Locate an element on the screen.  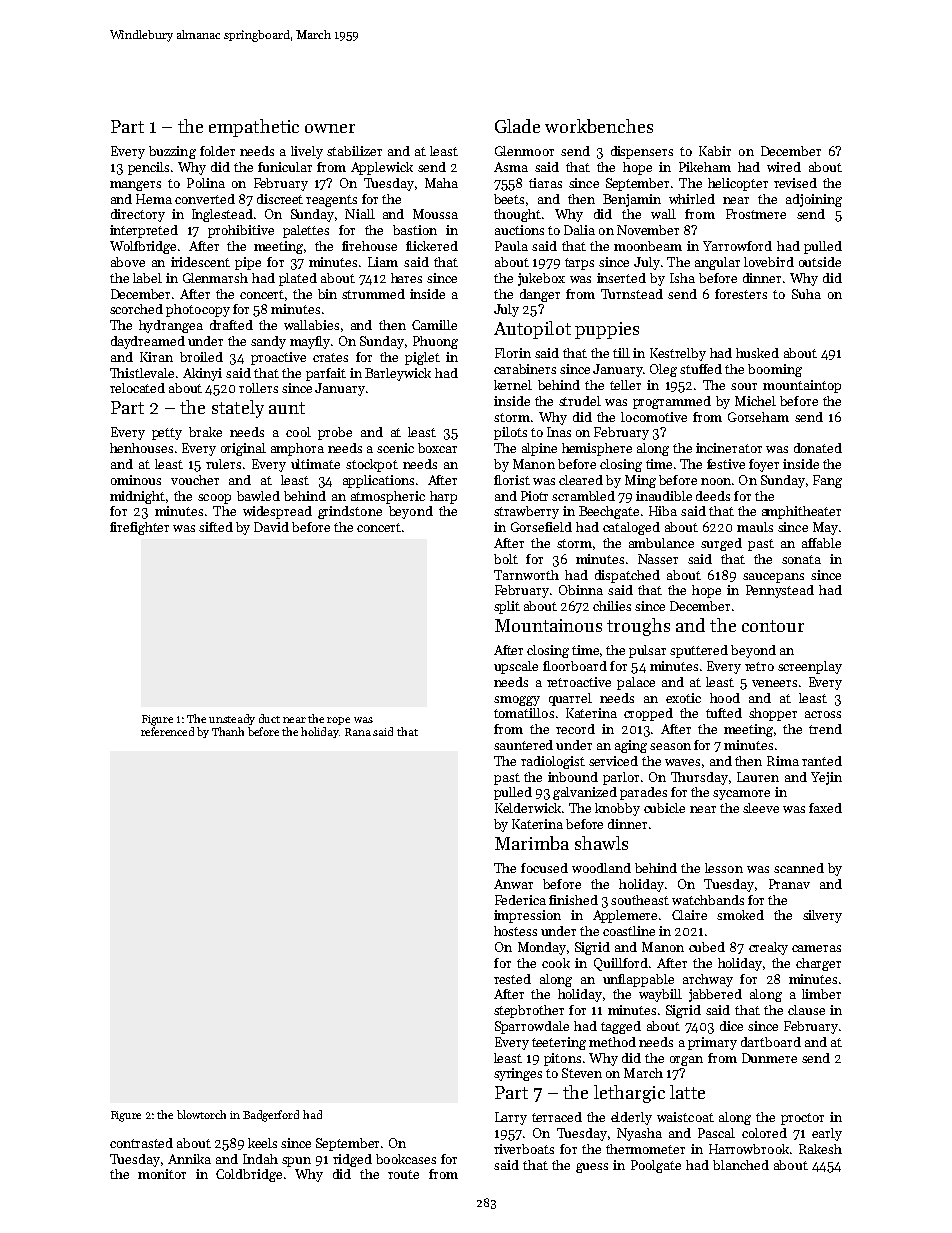
syringes is located at coordinates (518, 1074).
